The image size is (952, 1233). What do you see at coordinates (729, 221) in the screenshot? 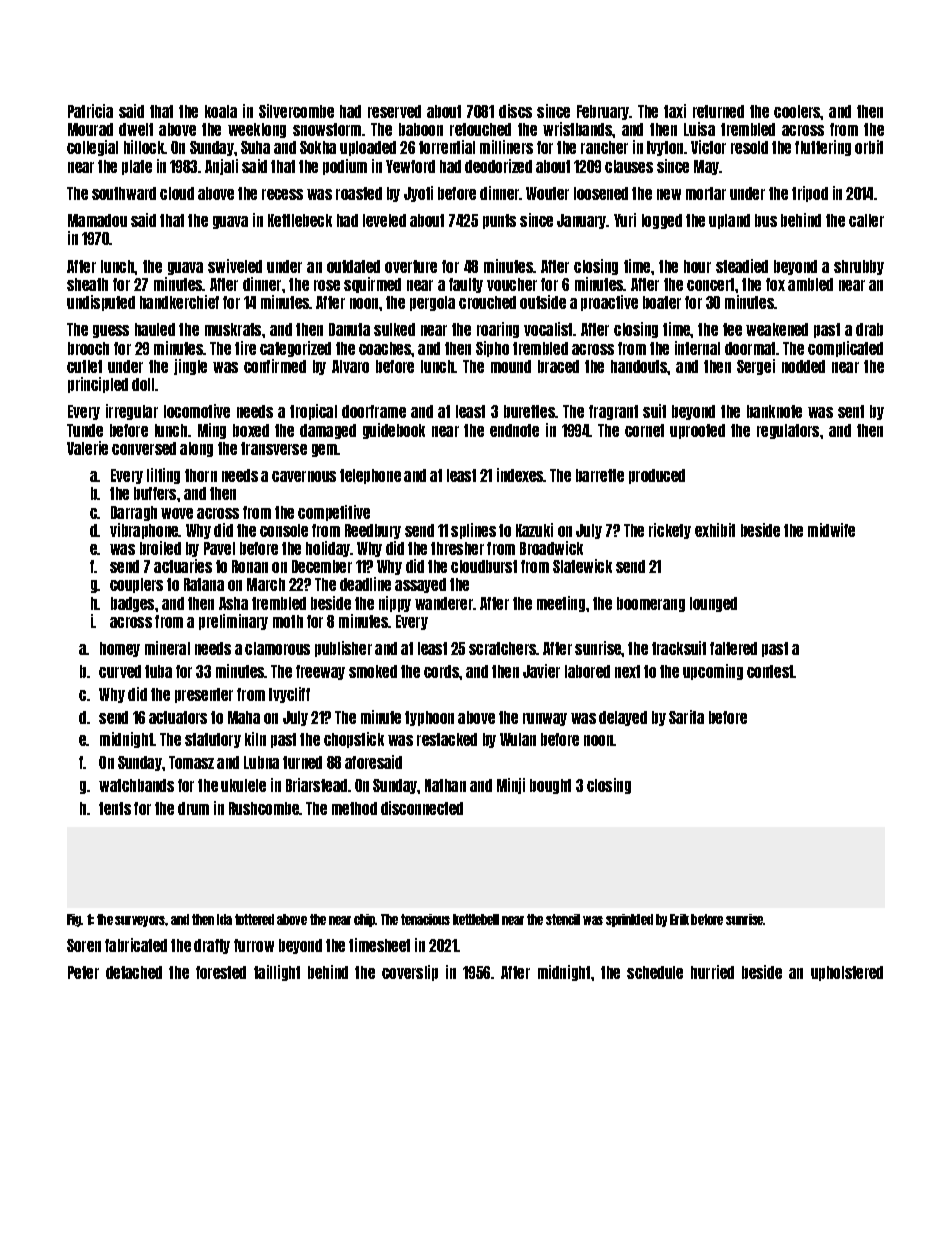
I see `upland` at bounding box center [729, 221].
